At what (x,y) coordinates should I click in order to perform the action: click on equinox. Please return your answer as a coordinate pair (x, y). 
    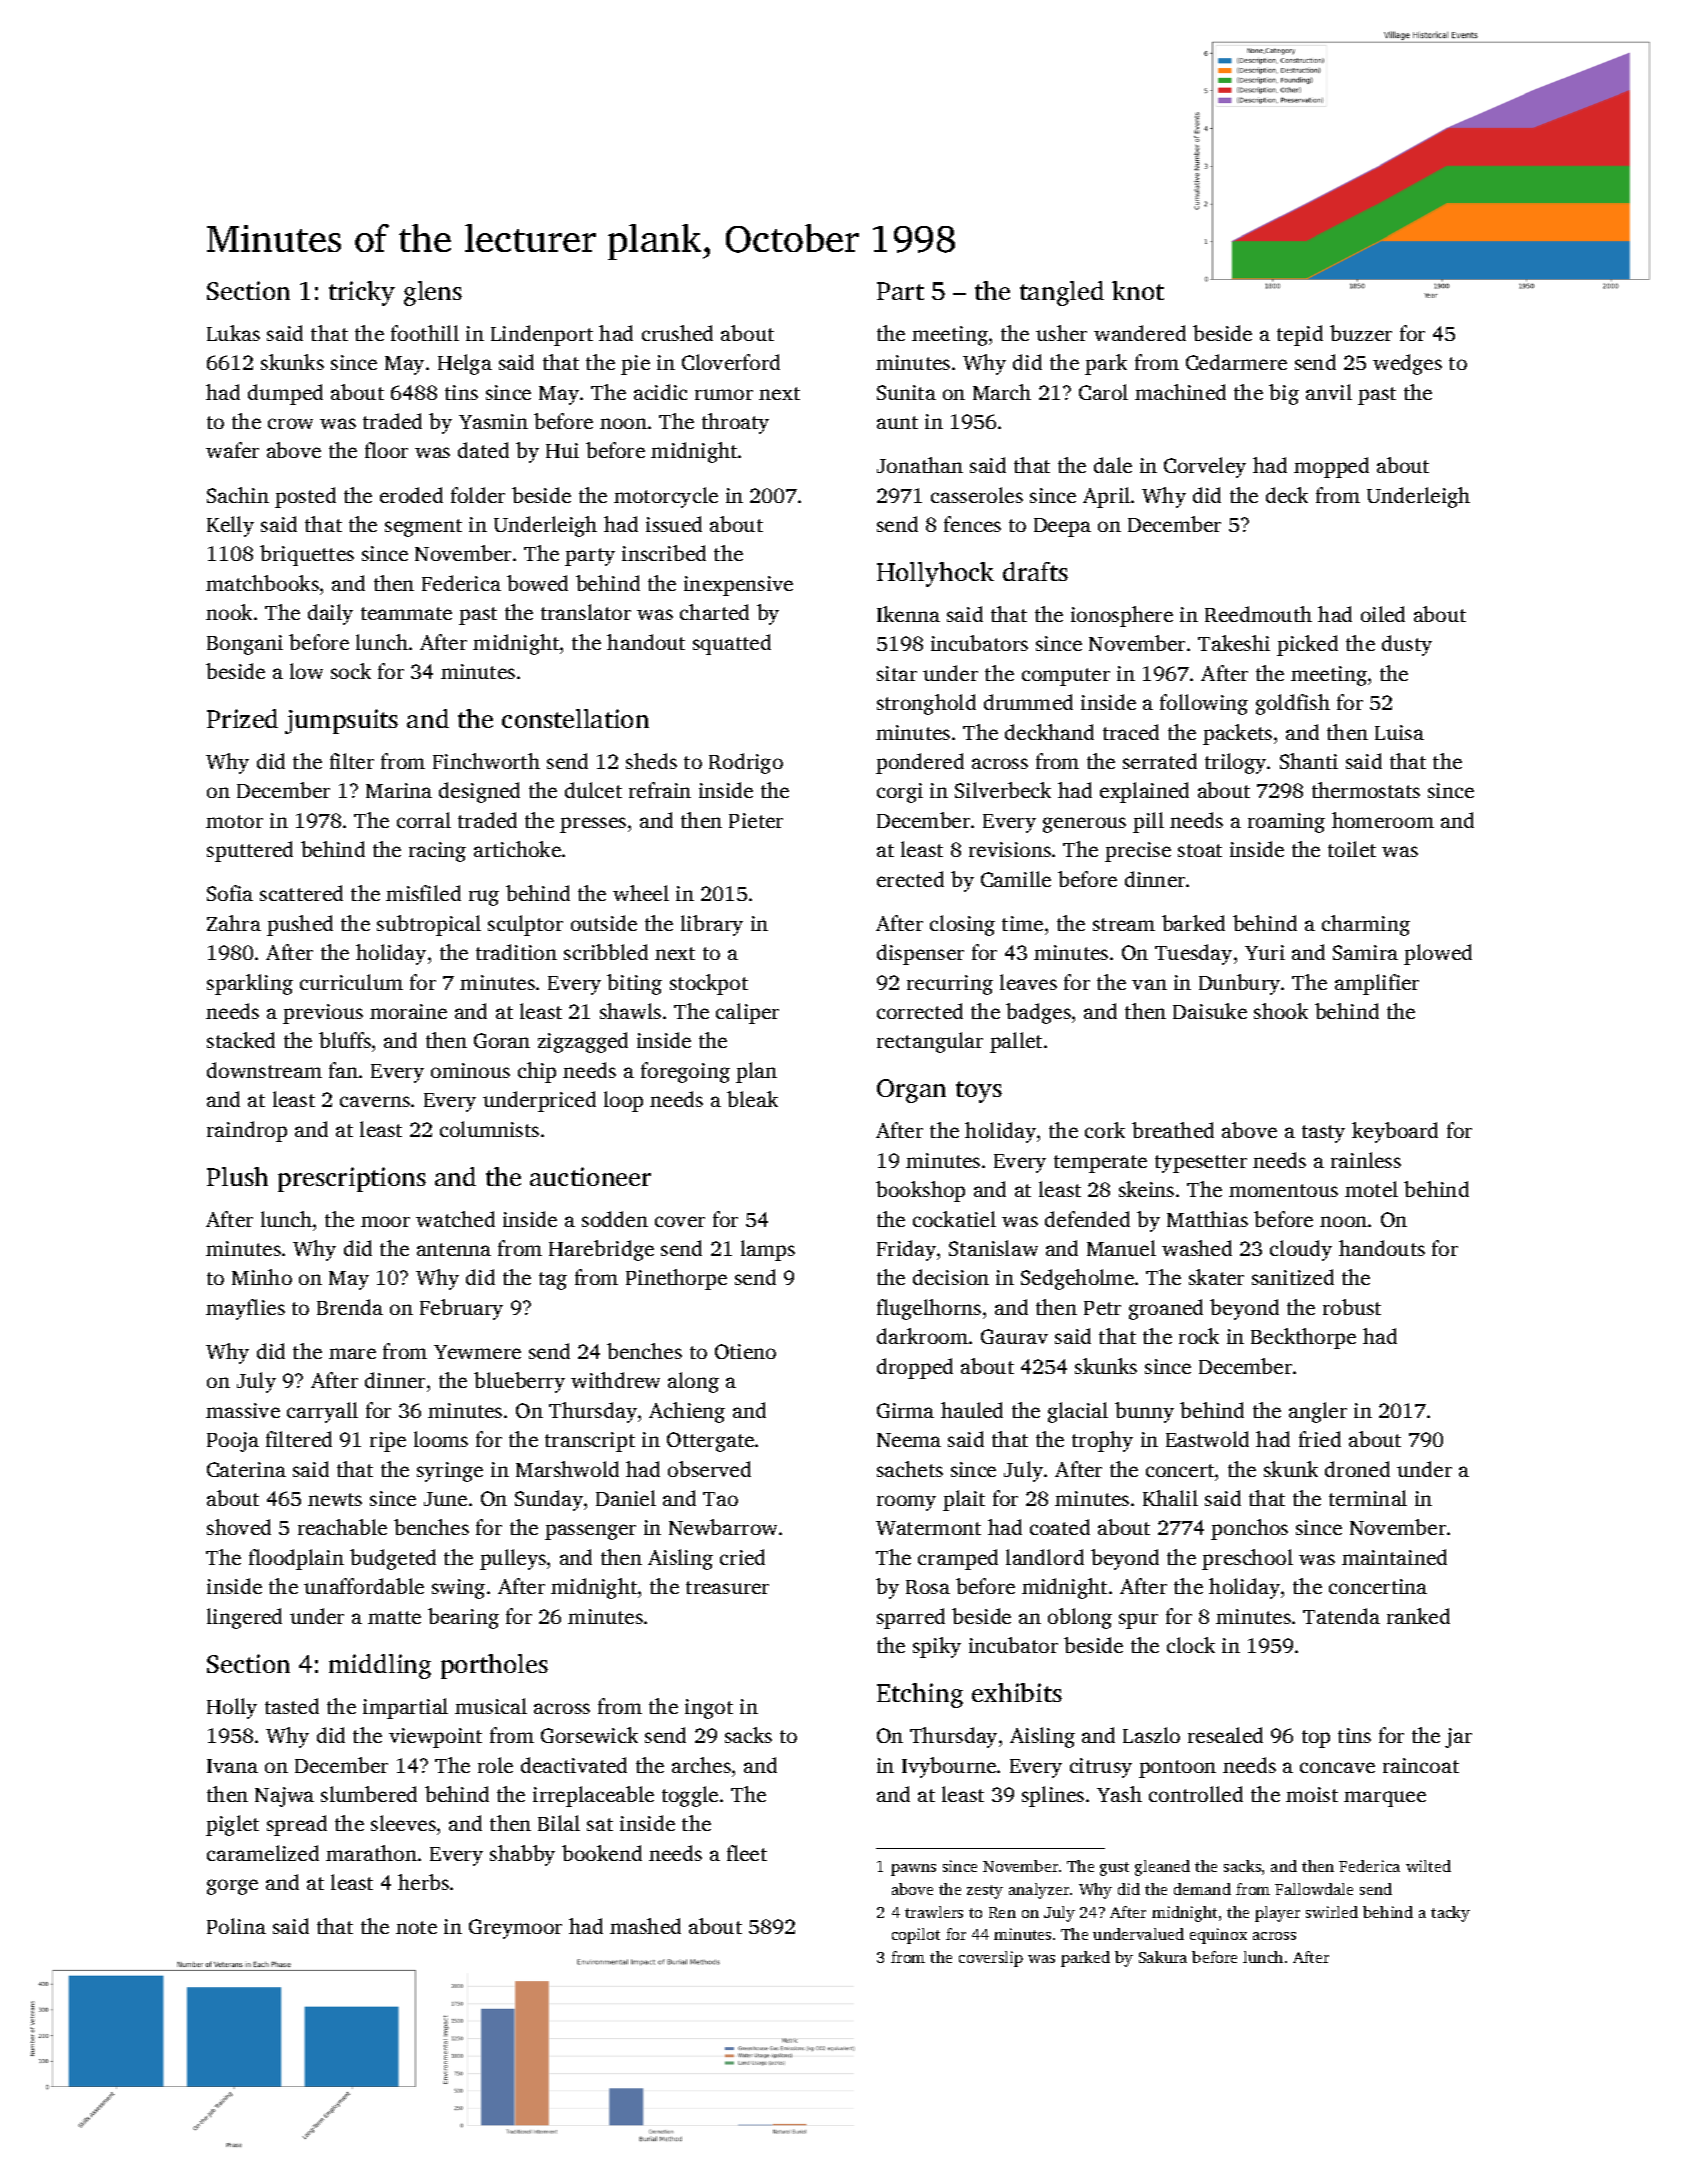
    Looking at the image, I should click on (1218, 1936).
